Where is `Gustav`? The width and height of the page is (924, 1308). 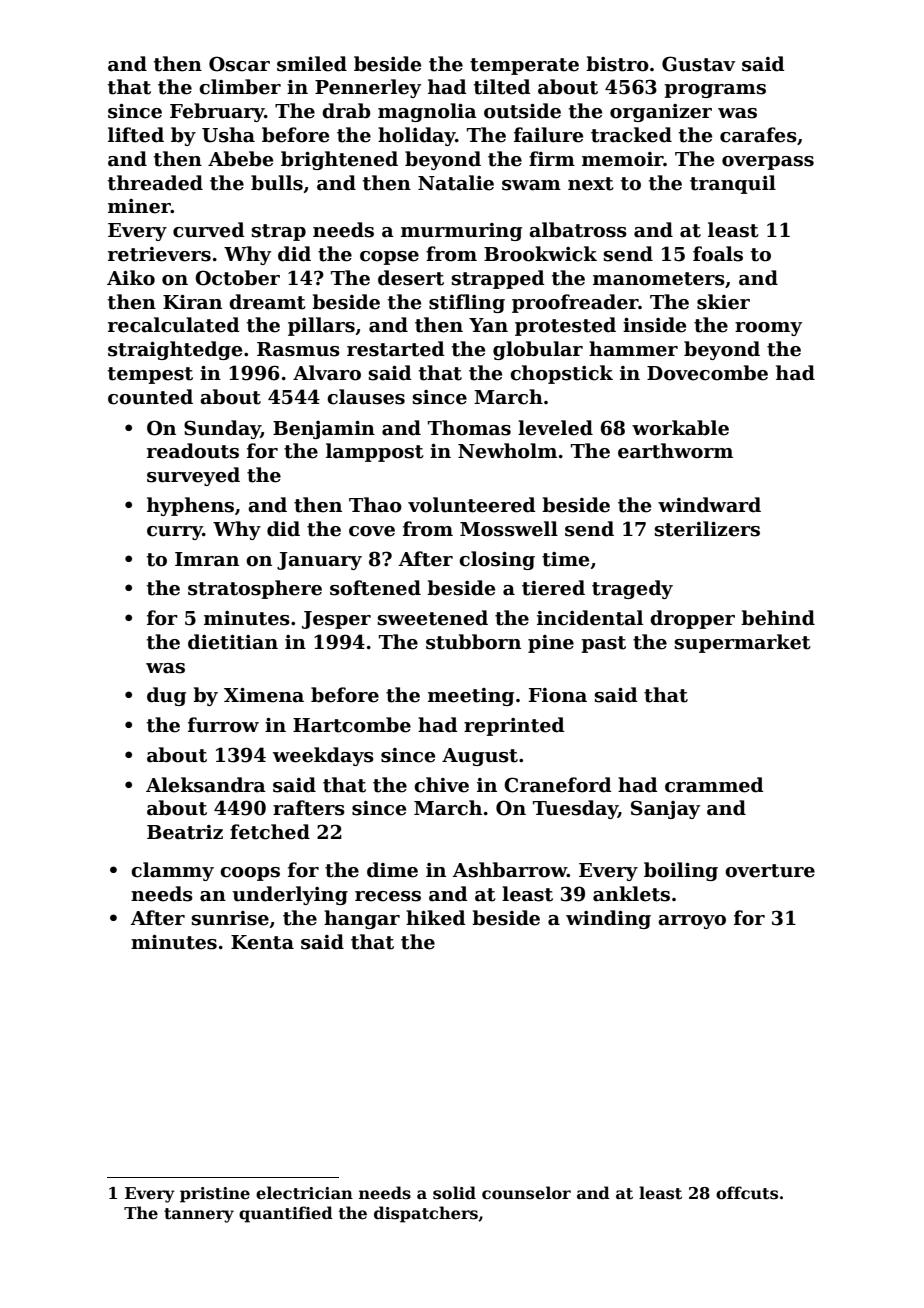
Gustav is located at coordinates (698, 64).
